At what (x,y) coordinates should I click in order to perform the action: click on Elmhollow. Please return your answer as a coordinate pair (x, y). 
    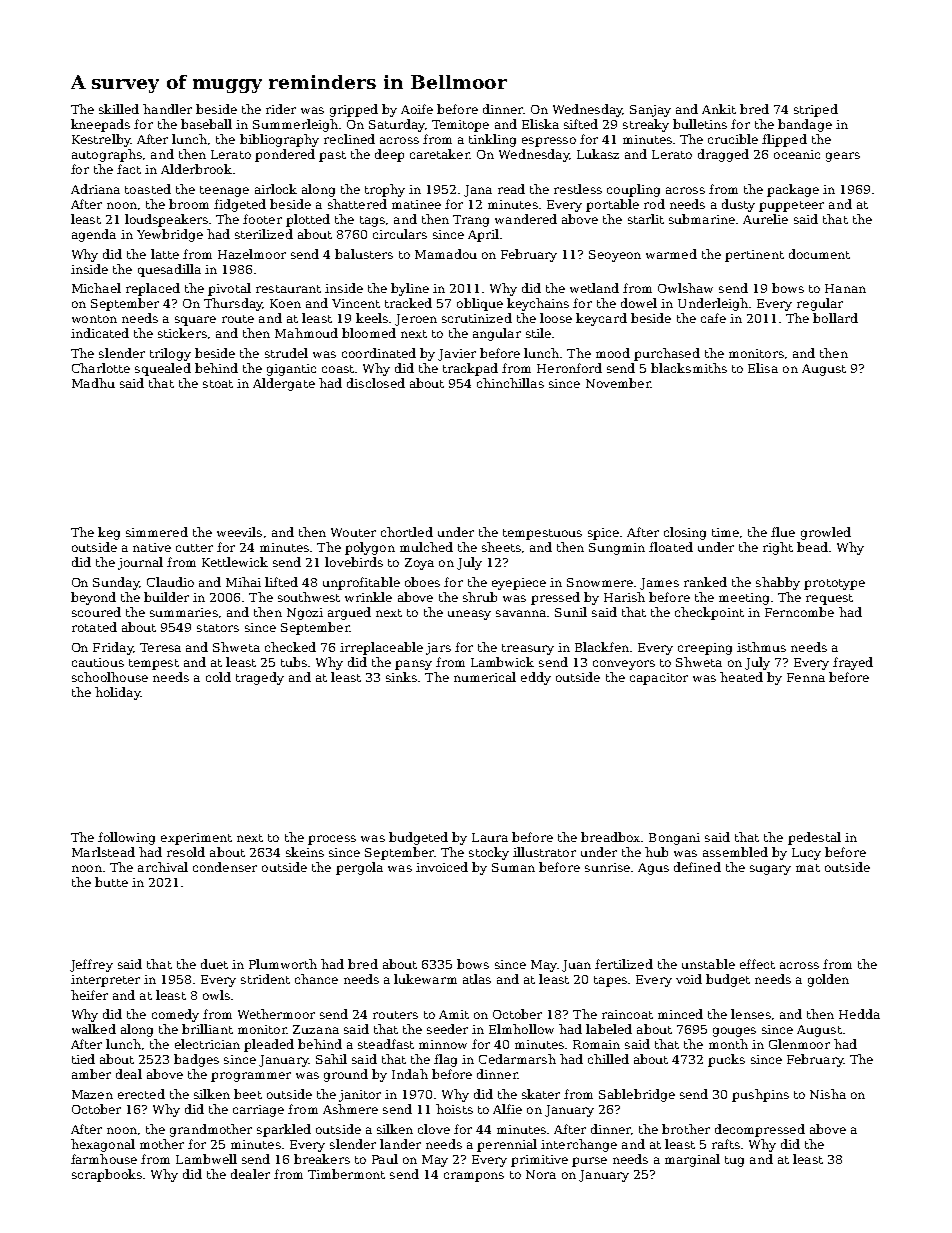
    Looking at the image, I should click on (521, 1029).
